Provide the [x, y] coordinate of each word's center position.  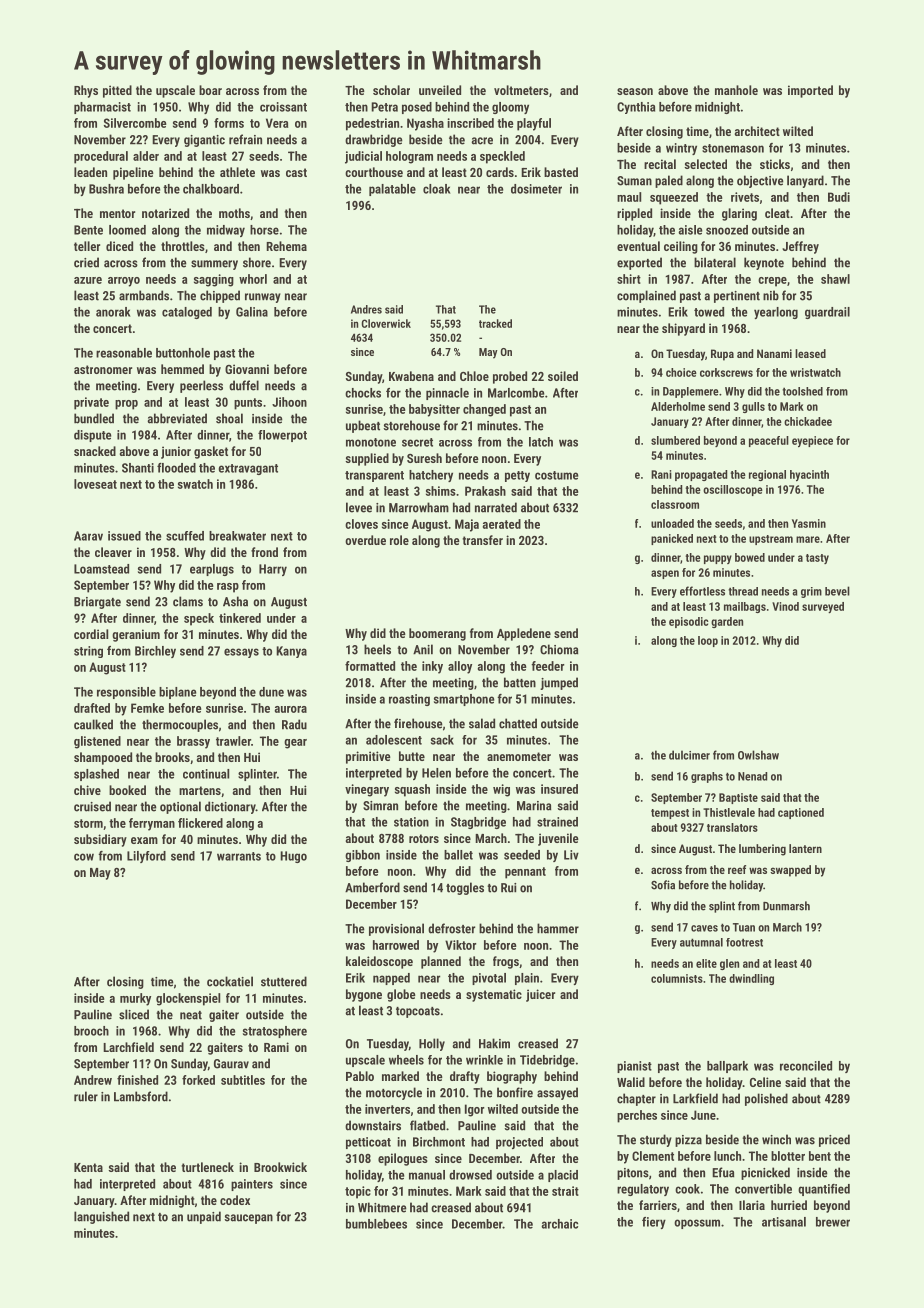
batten [520, 682]
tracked [495, 323]
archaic [559, 1224]
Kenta [88, 1167]
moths [234, 213]
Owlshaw [758, 755]
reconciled [806, 1066]
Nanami [774, 353]
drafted [92, 708]
